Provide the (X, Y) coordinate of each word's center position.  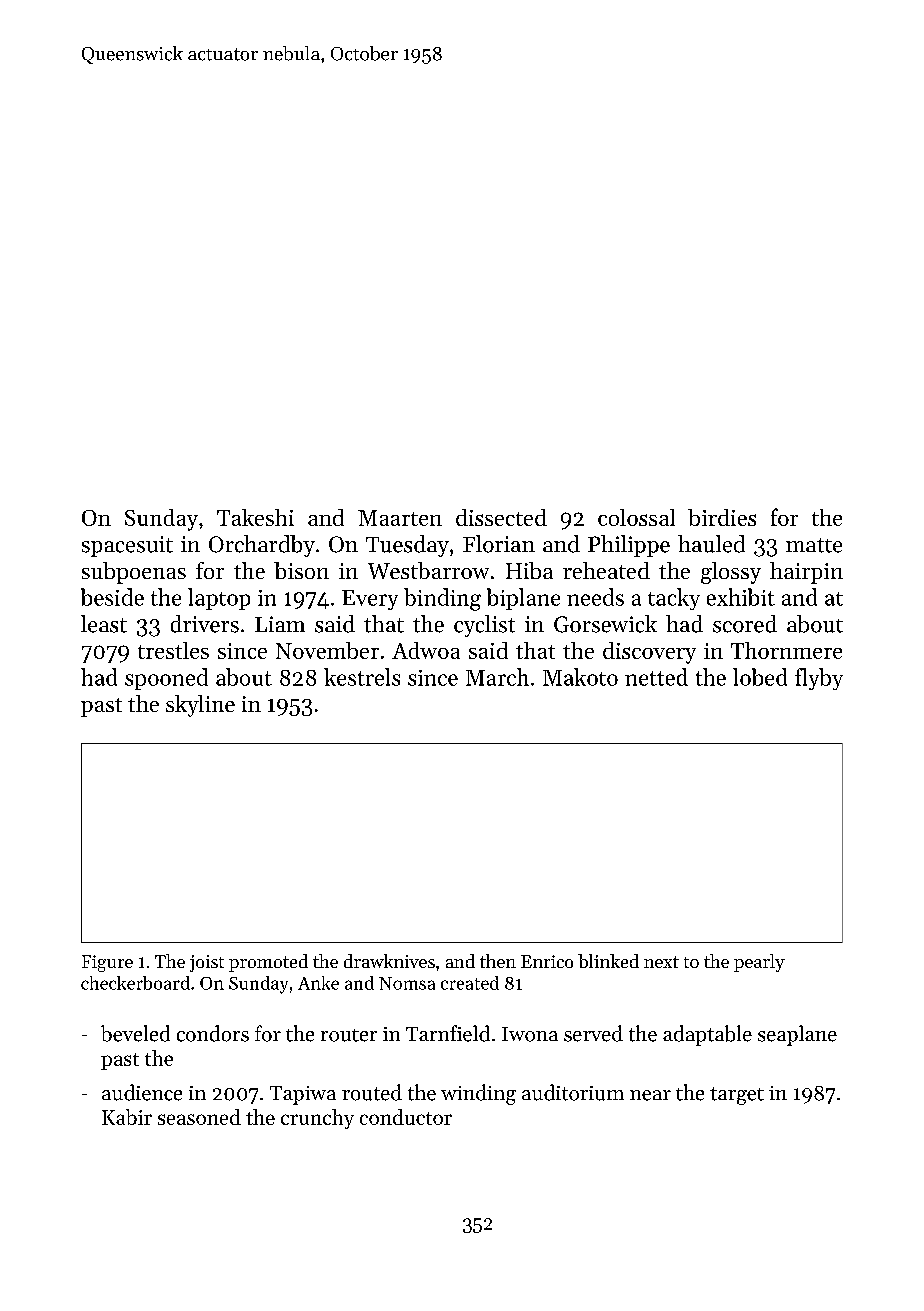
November (327, 650)
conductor (406, 1117)
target (737, 1096)
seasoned (199, 1117)
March (497, 677)
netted (656, 677)
